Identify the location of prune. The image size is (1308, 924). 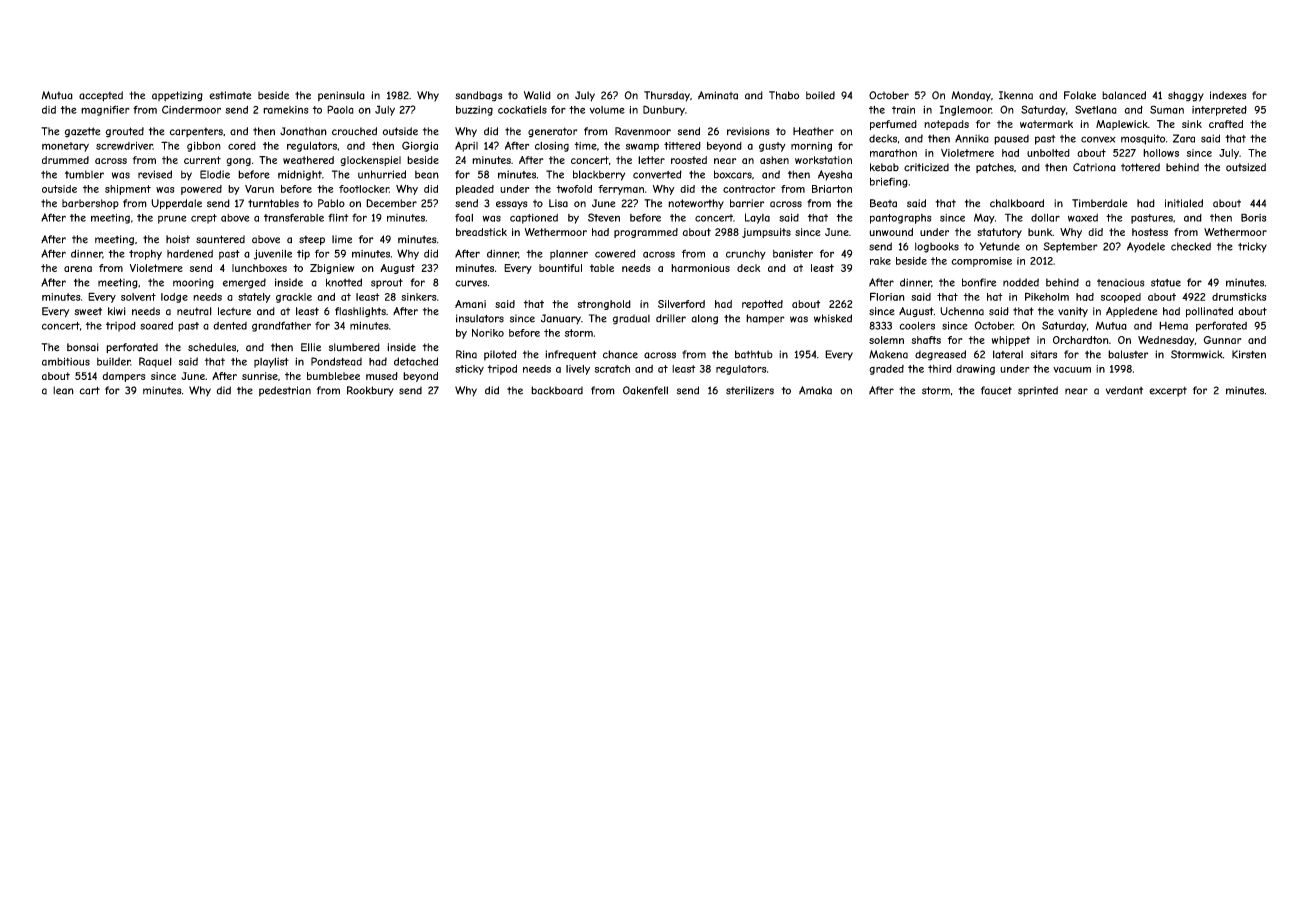
(172, 219).
